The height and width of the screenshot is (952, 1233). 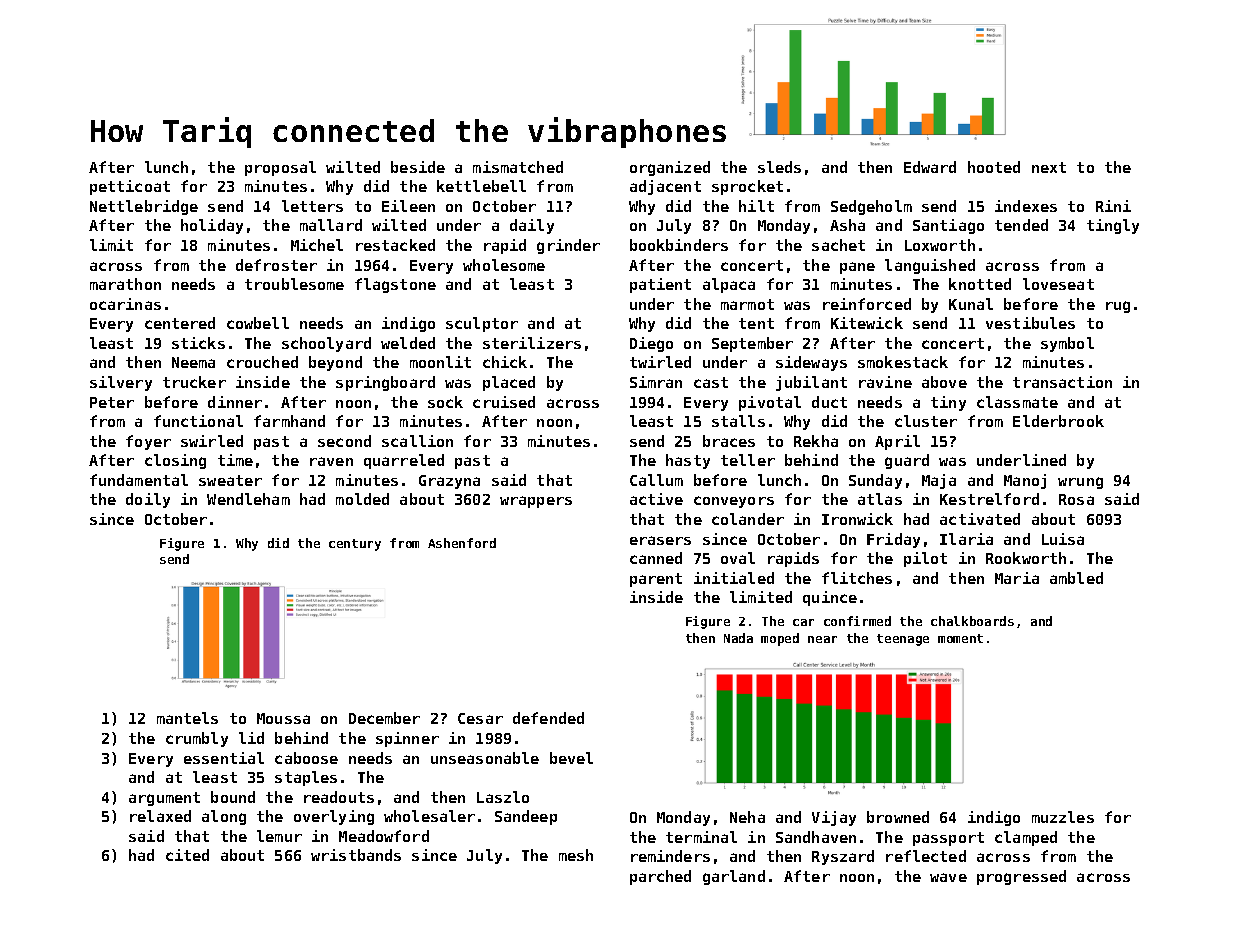 I want to click on placed, so click(x=509, y=383).
